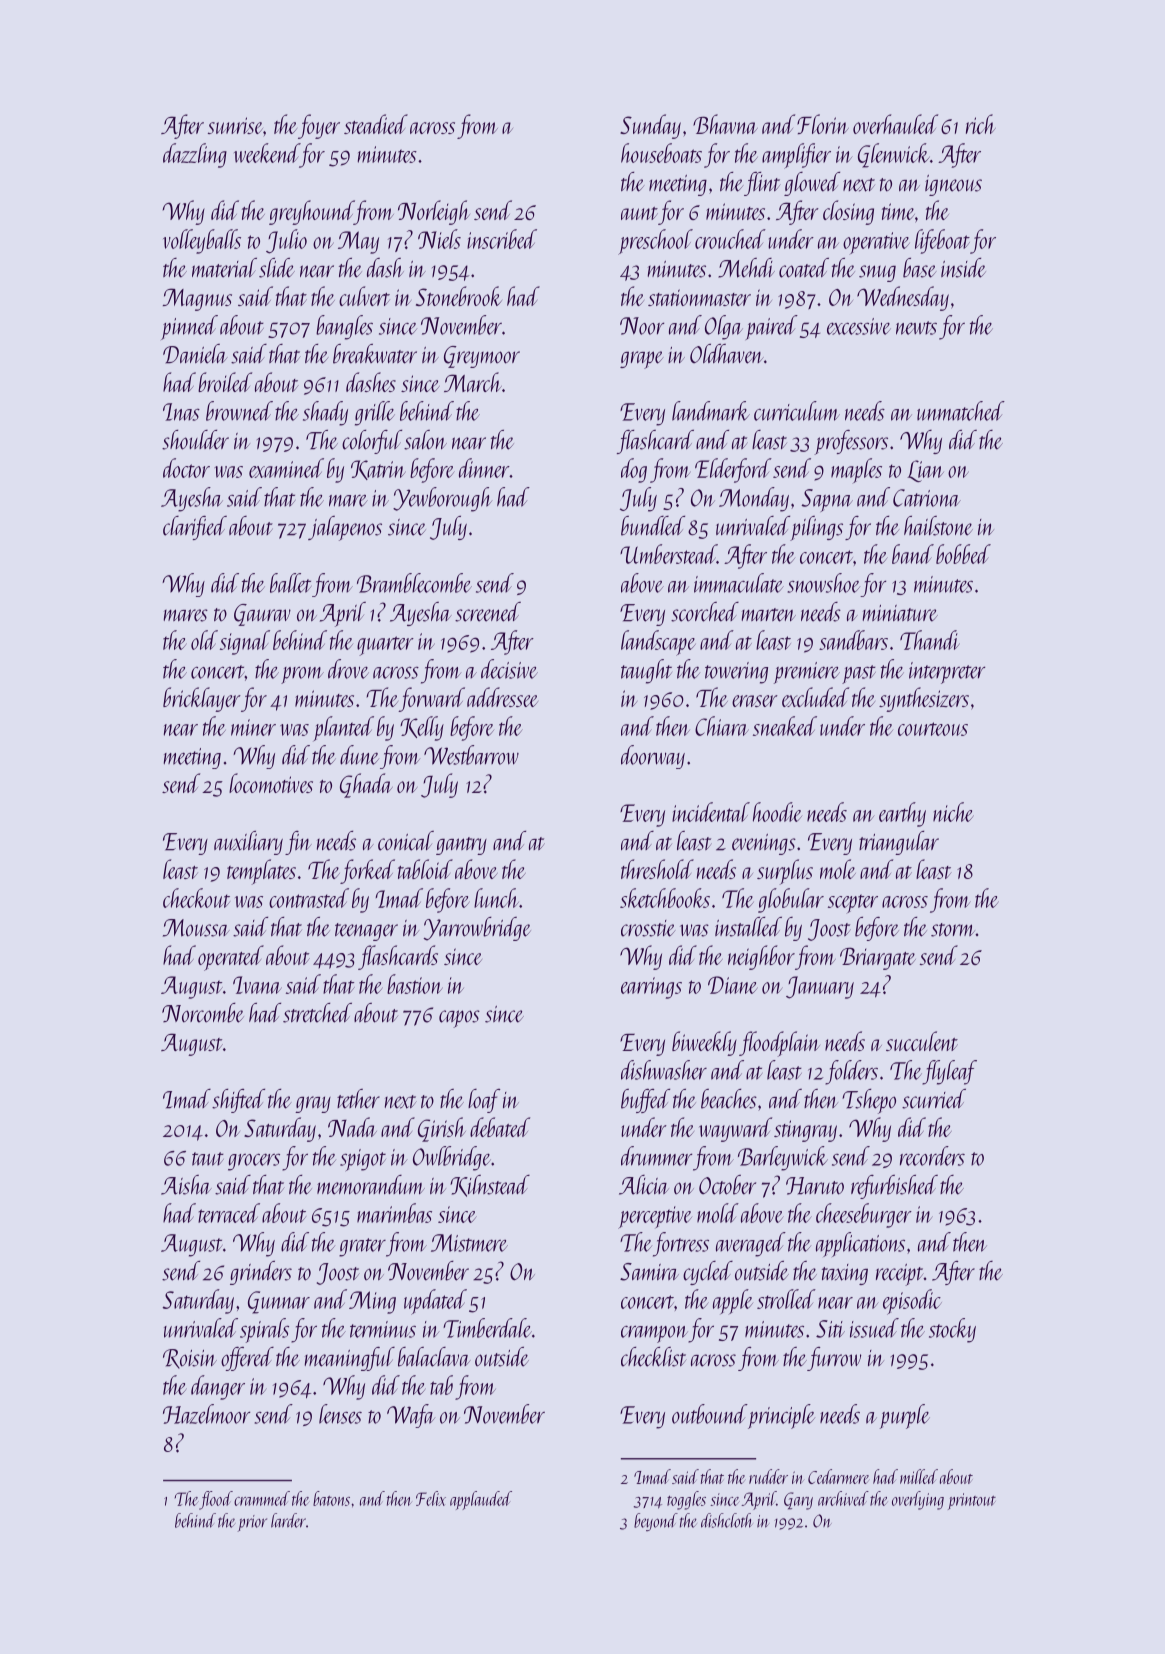  What do you see at coordinates (953, 930) in the document?
I see `storm` at bounding box center [953, 930].
